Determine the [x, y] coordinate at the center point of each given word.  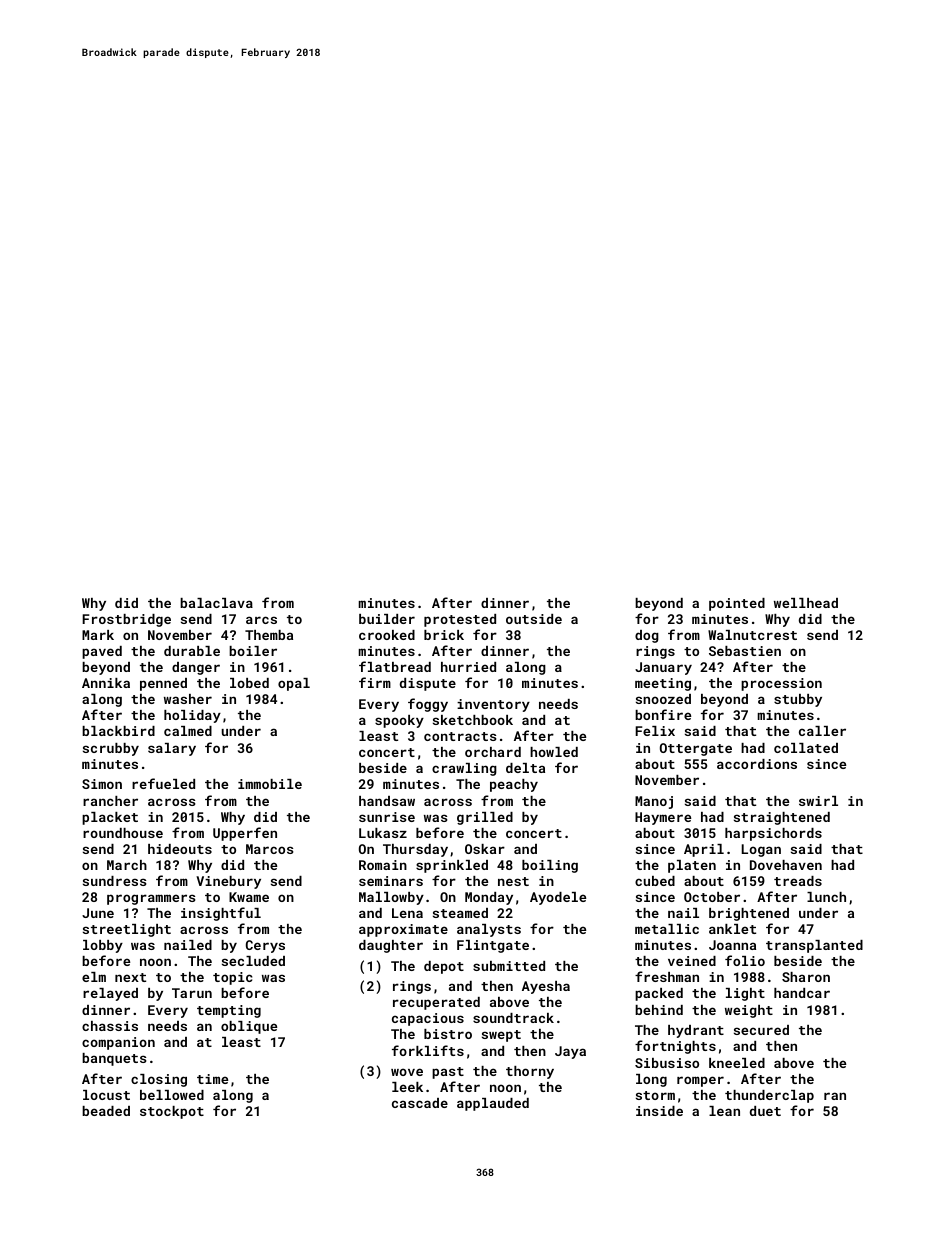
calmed [188, 731]
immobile [270, 784]
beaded [106, 1111]
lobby [103, 946]
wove [407, 1072]
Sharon [806, 977]
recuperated [436, 1003]
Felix [655, 731]
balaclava [216, 603]
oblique [249, 1027]
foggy [428, 705]
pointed [737, 604]
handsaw [387, 801]
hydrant [696, 1031]
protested [460, 620]
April [704, 850]
